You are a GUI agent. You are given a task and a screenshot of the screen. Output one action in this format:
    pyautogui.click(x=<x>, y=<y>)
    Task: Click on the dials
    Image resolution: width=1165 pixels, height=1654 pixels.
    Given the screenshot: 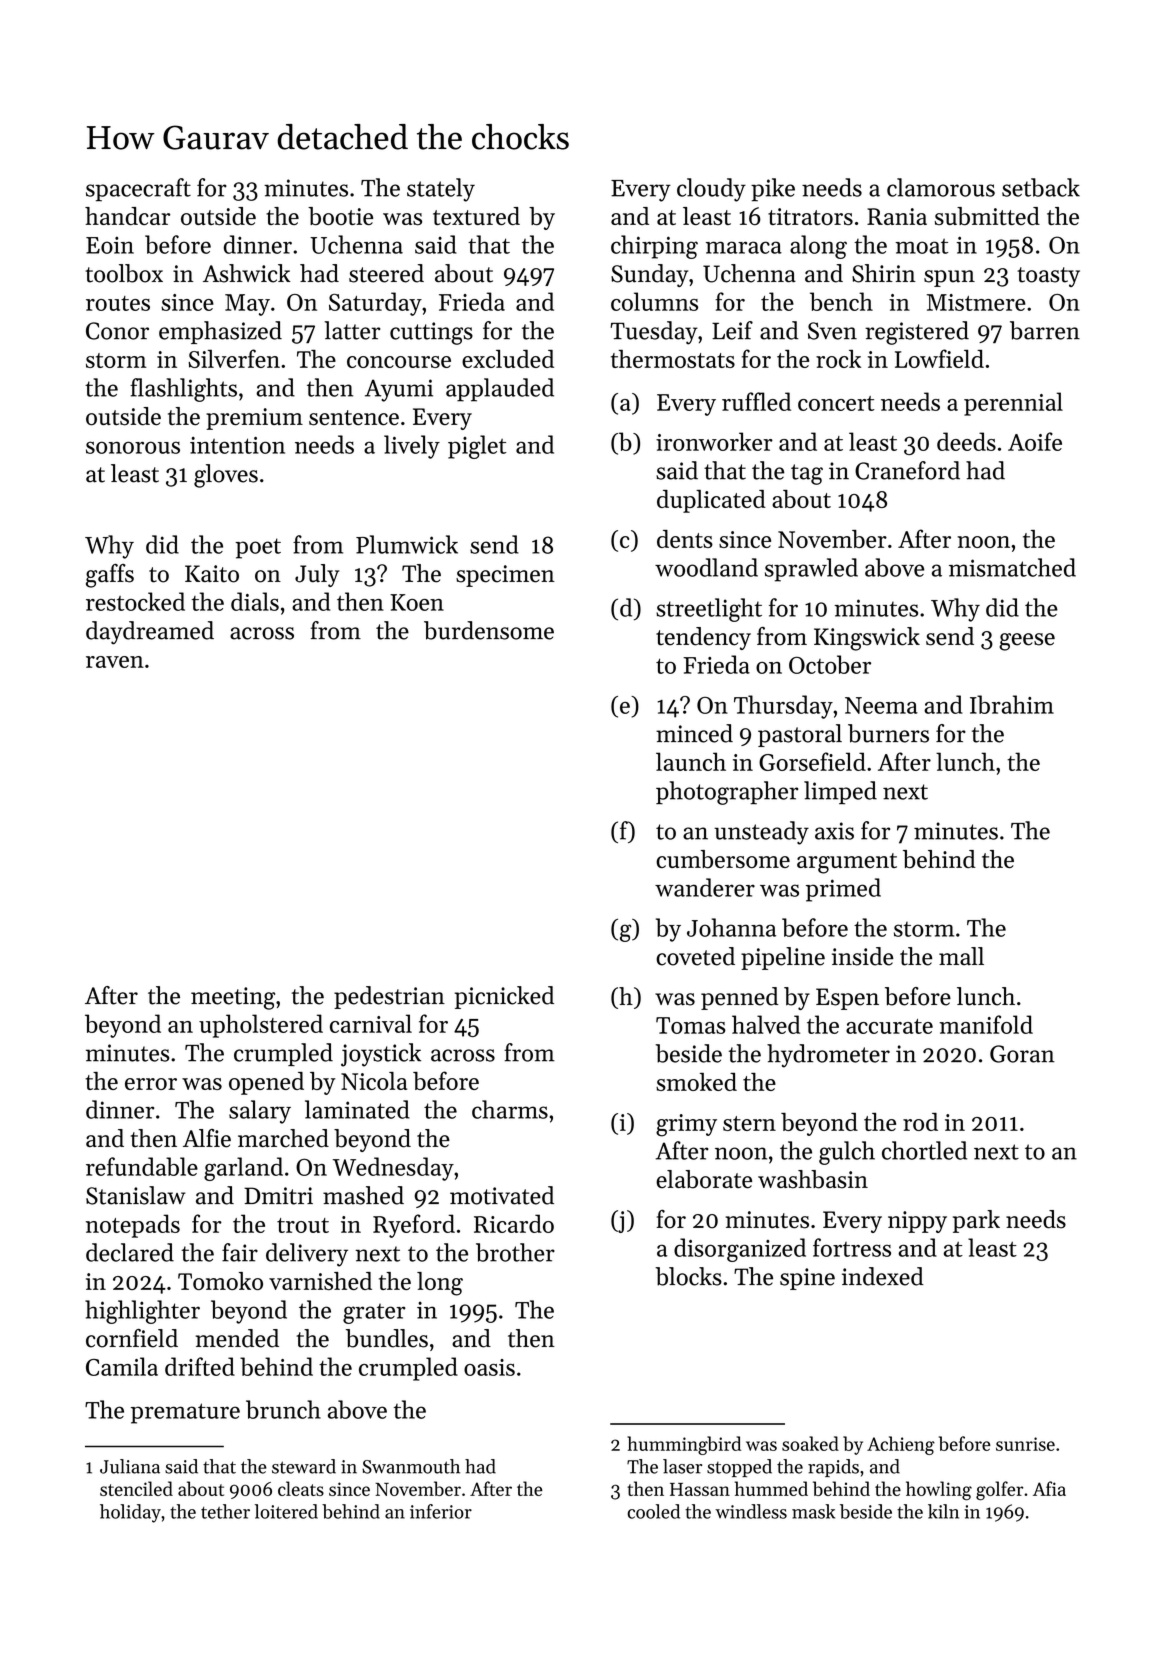 What is the action you would take?
    pyautogui.click(x=255, y=601)
